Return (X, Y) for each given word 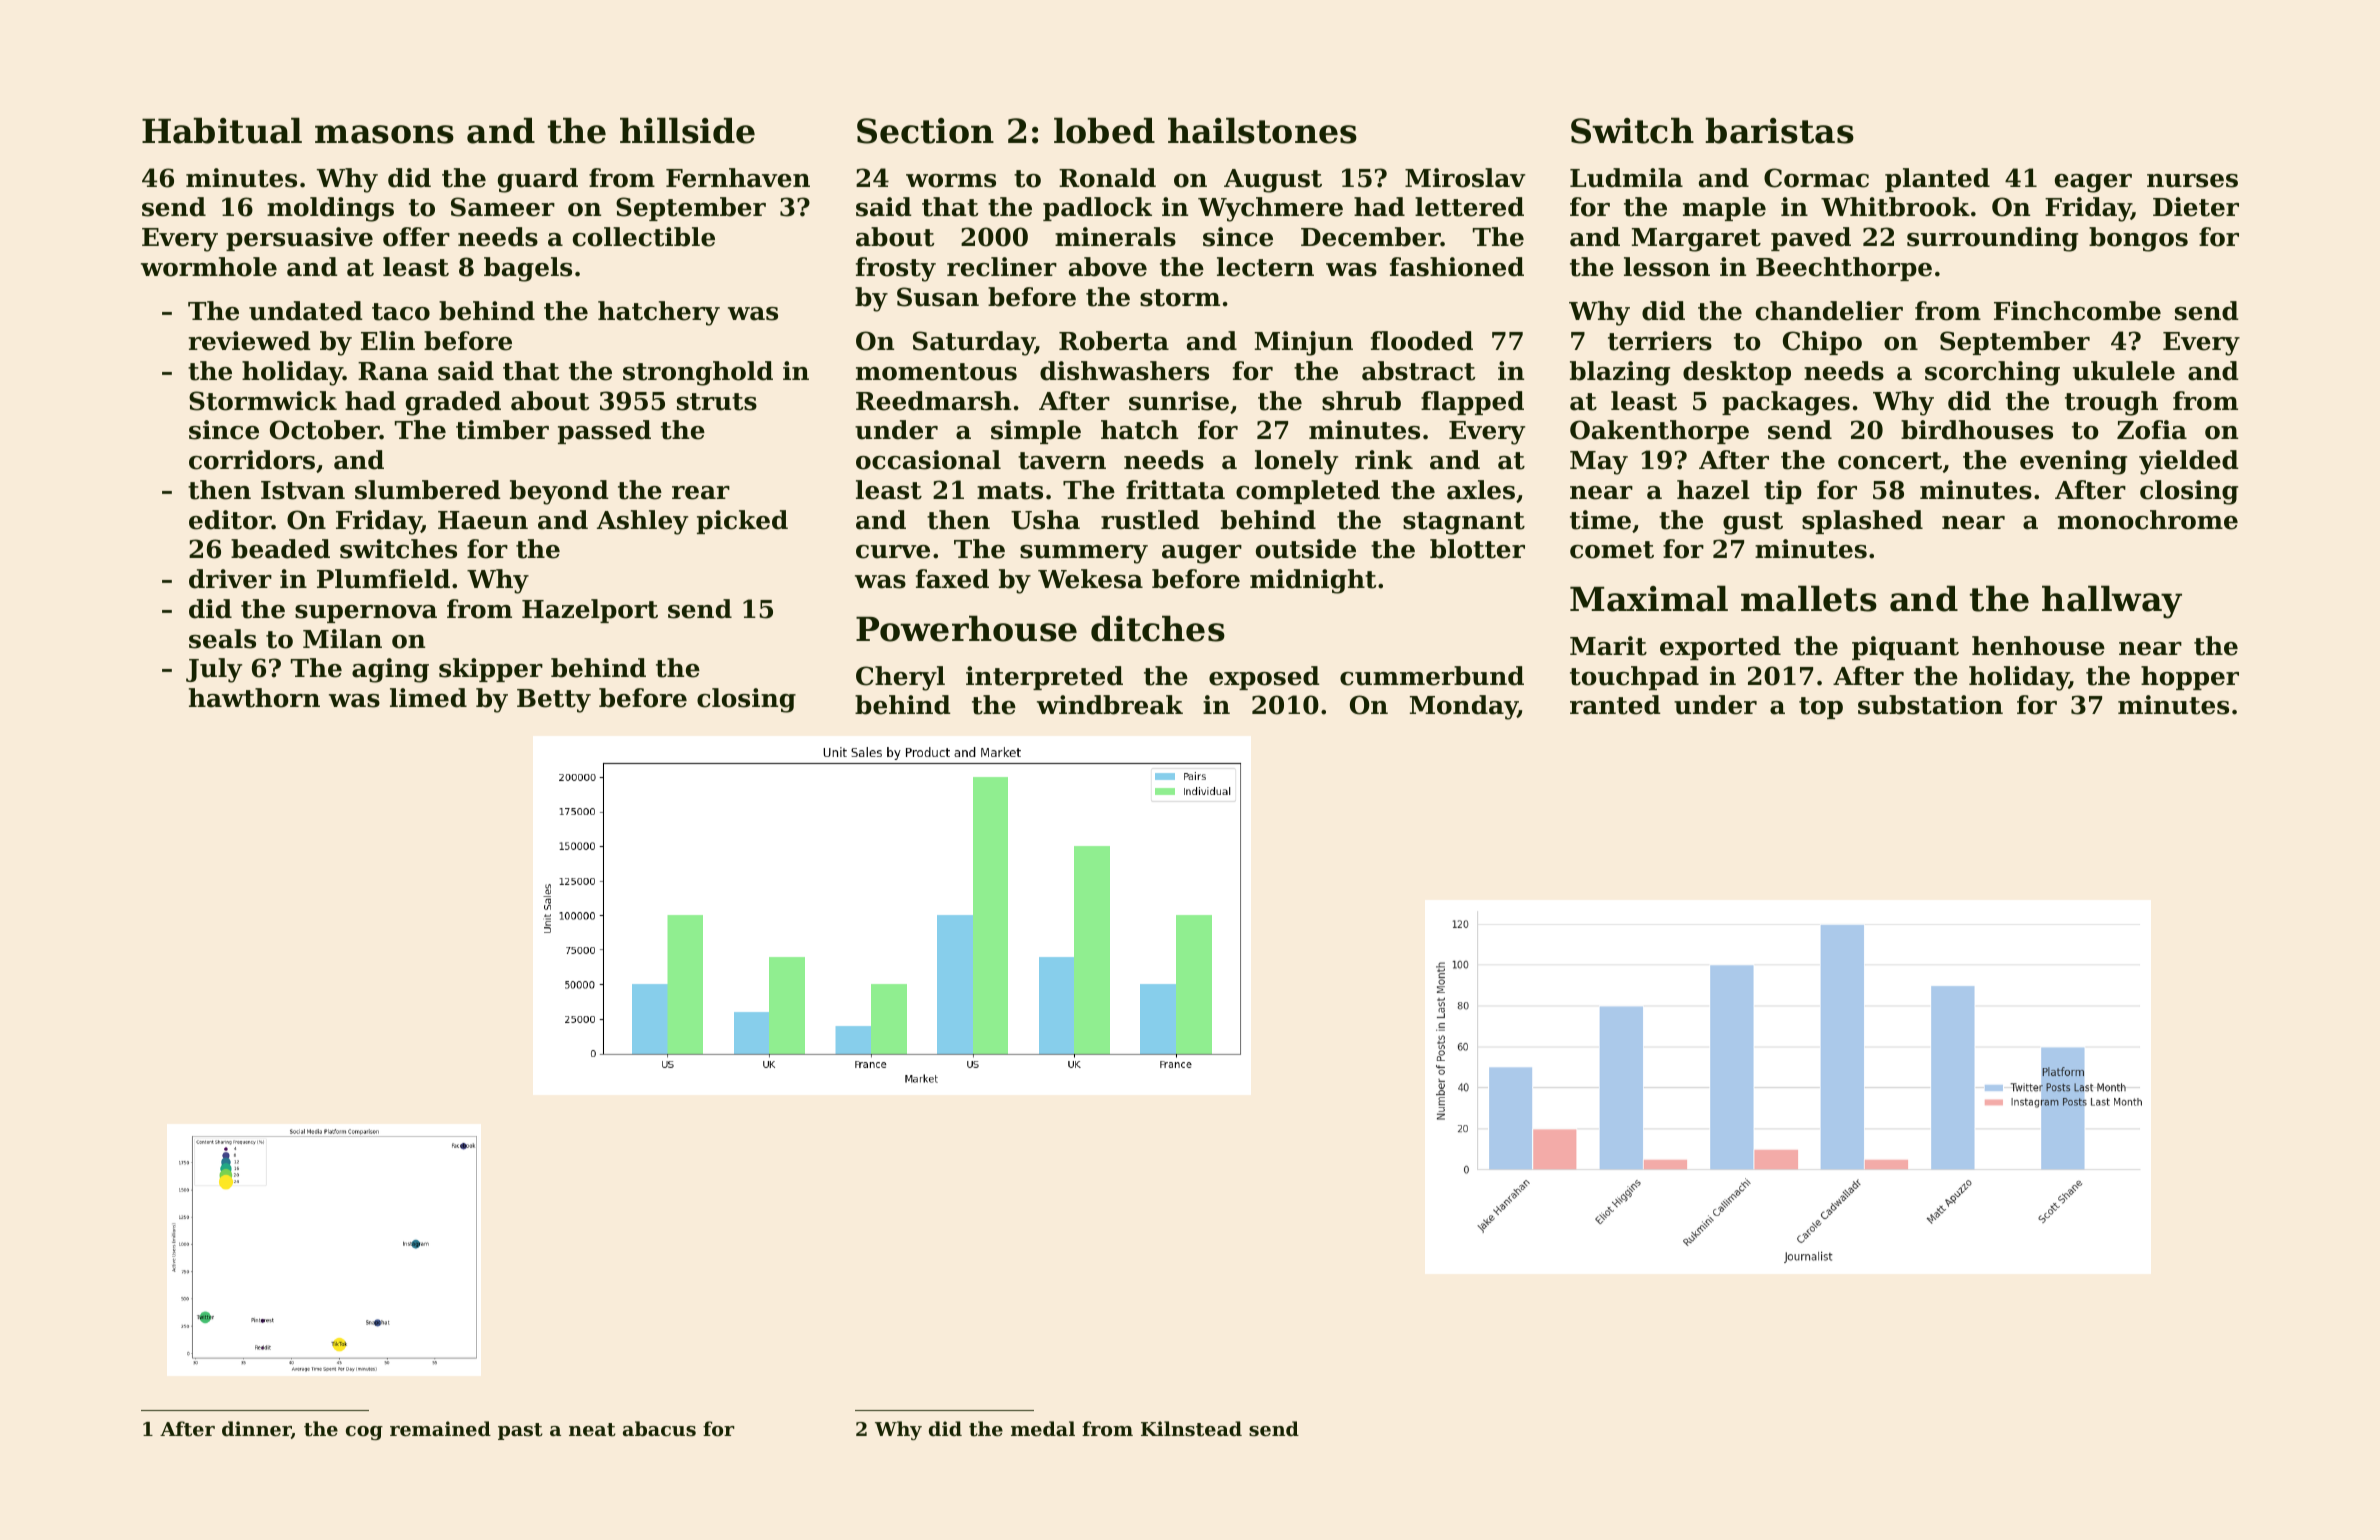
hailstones (1262, 130)
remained (440, 1429)
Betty (554, 701)
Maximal (1649, 598)
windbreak (1110, 705)
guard (538, 180)
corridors (252, 460)
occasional (928, 460)
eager (2093, 183)
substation (1930, 705)
